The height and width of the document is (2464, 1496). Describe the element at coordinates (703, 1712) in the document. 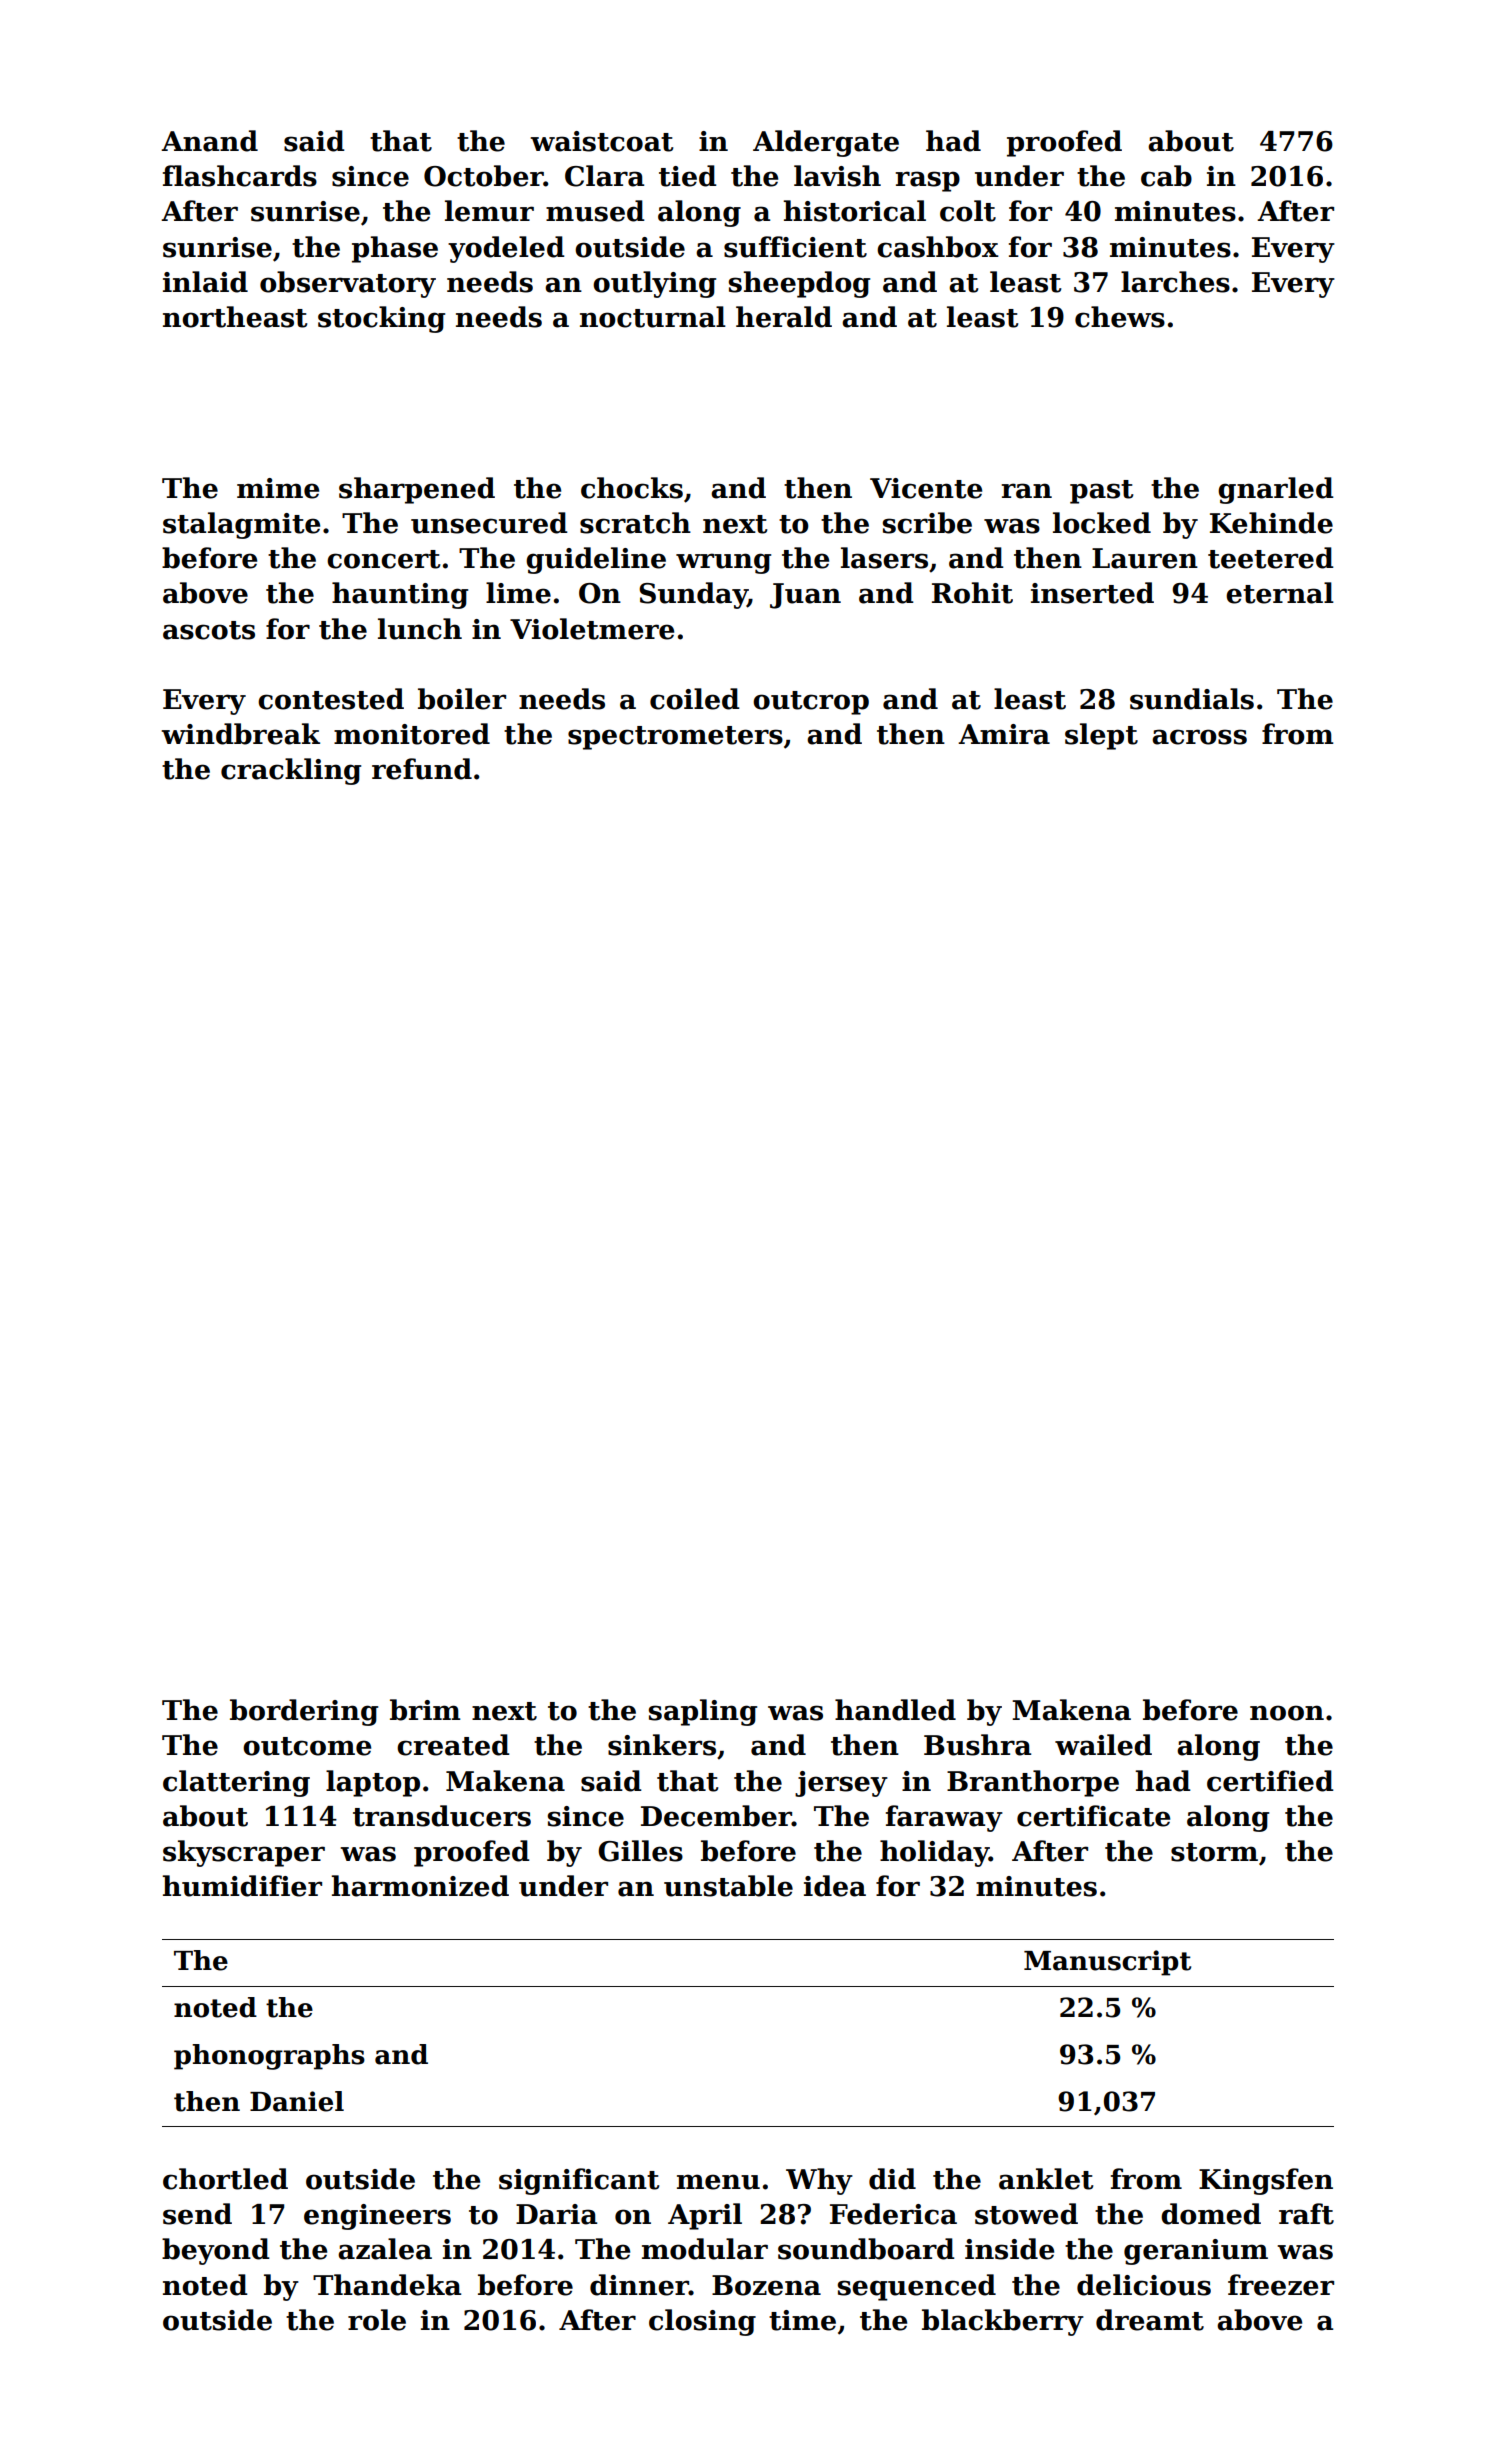

I see `sapling` at that location.
